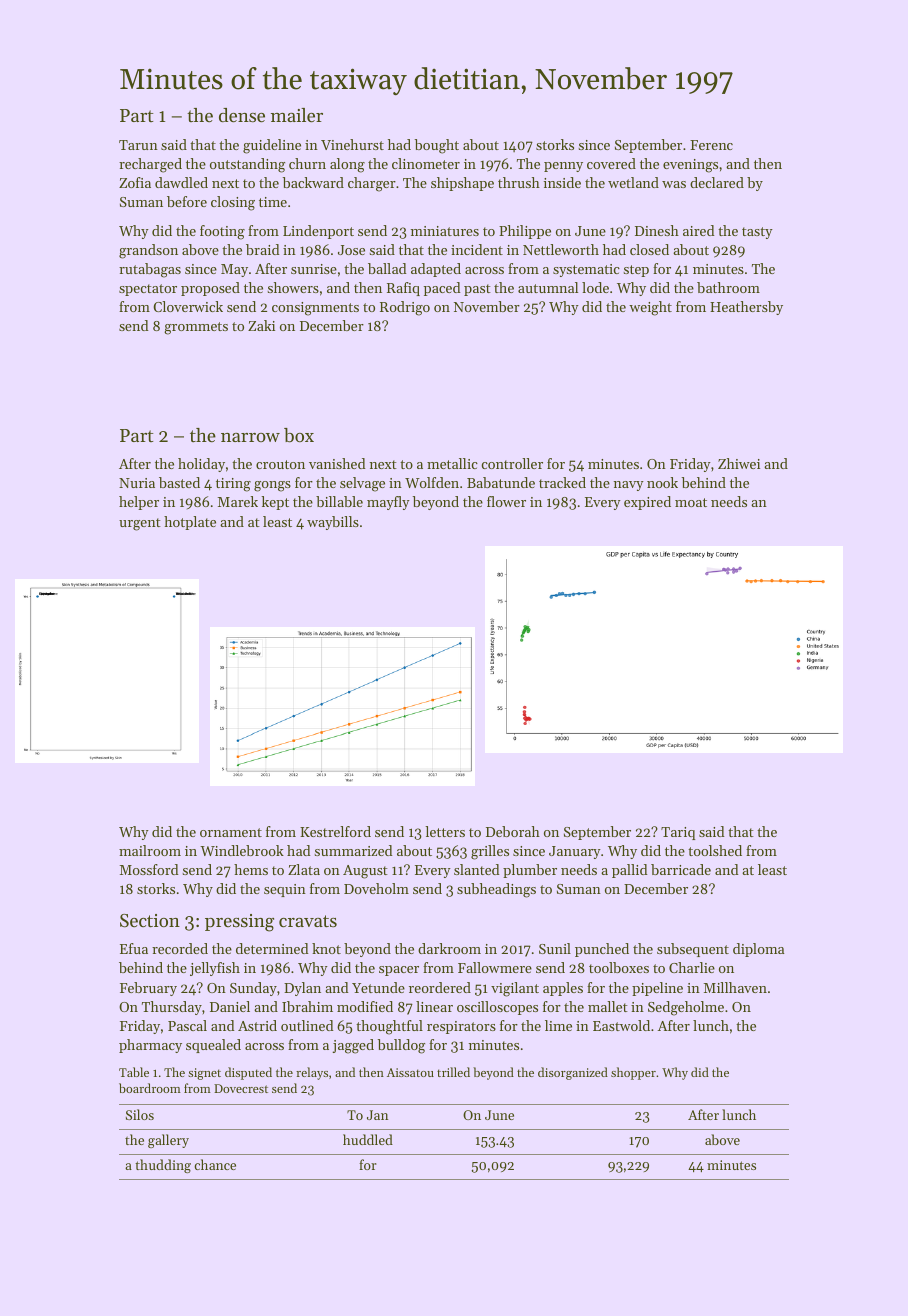 This screenshot has width=908, height=1316. I want to click on shopper, so click(633, 1073).
